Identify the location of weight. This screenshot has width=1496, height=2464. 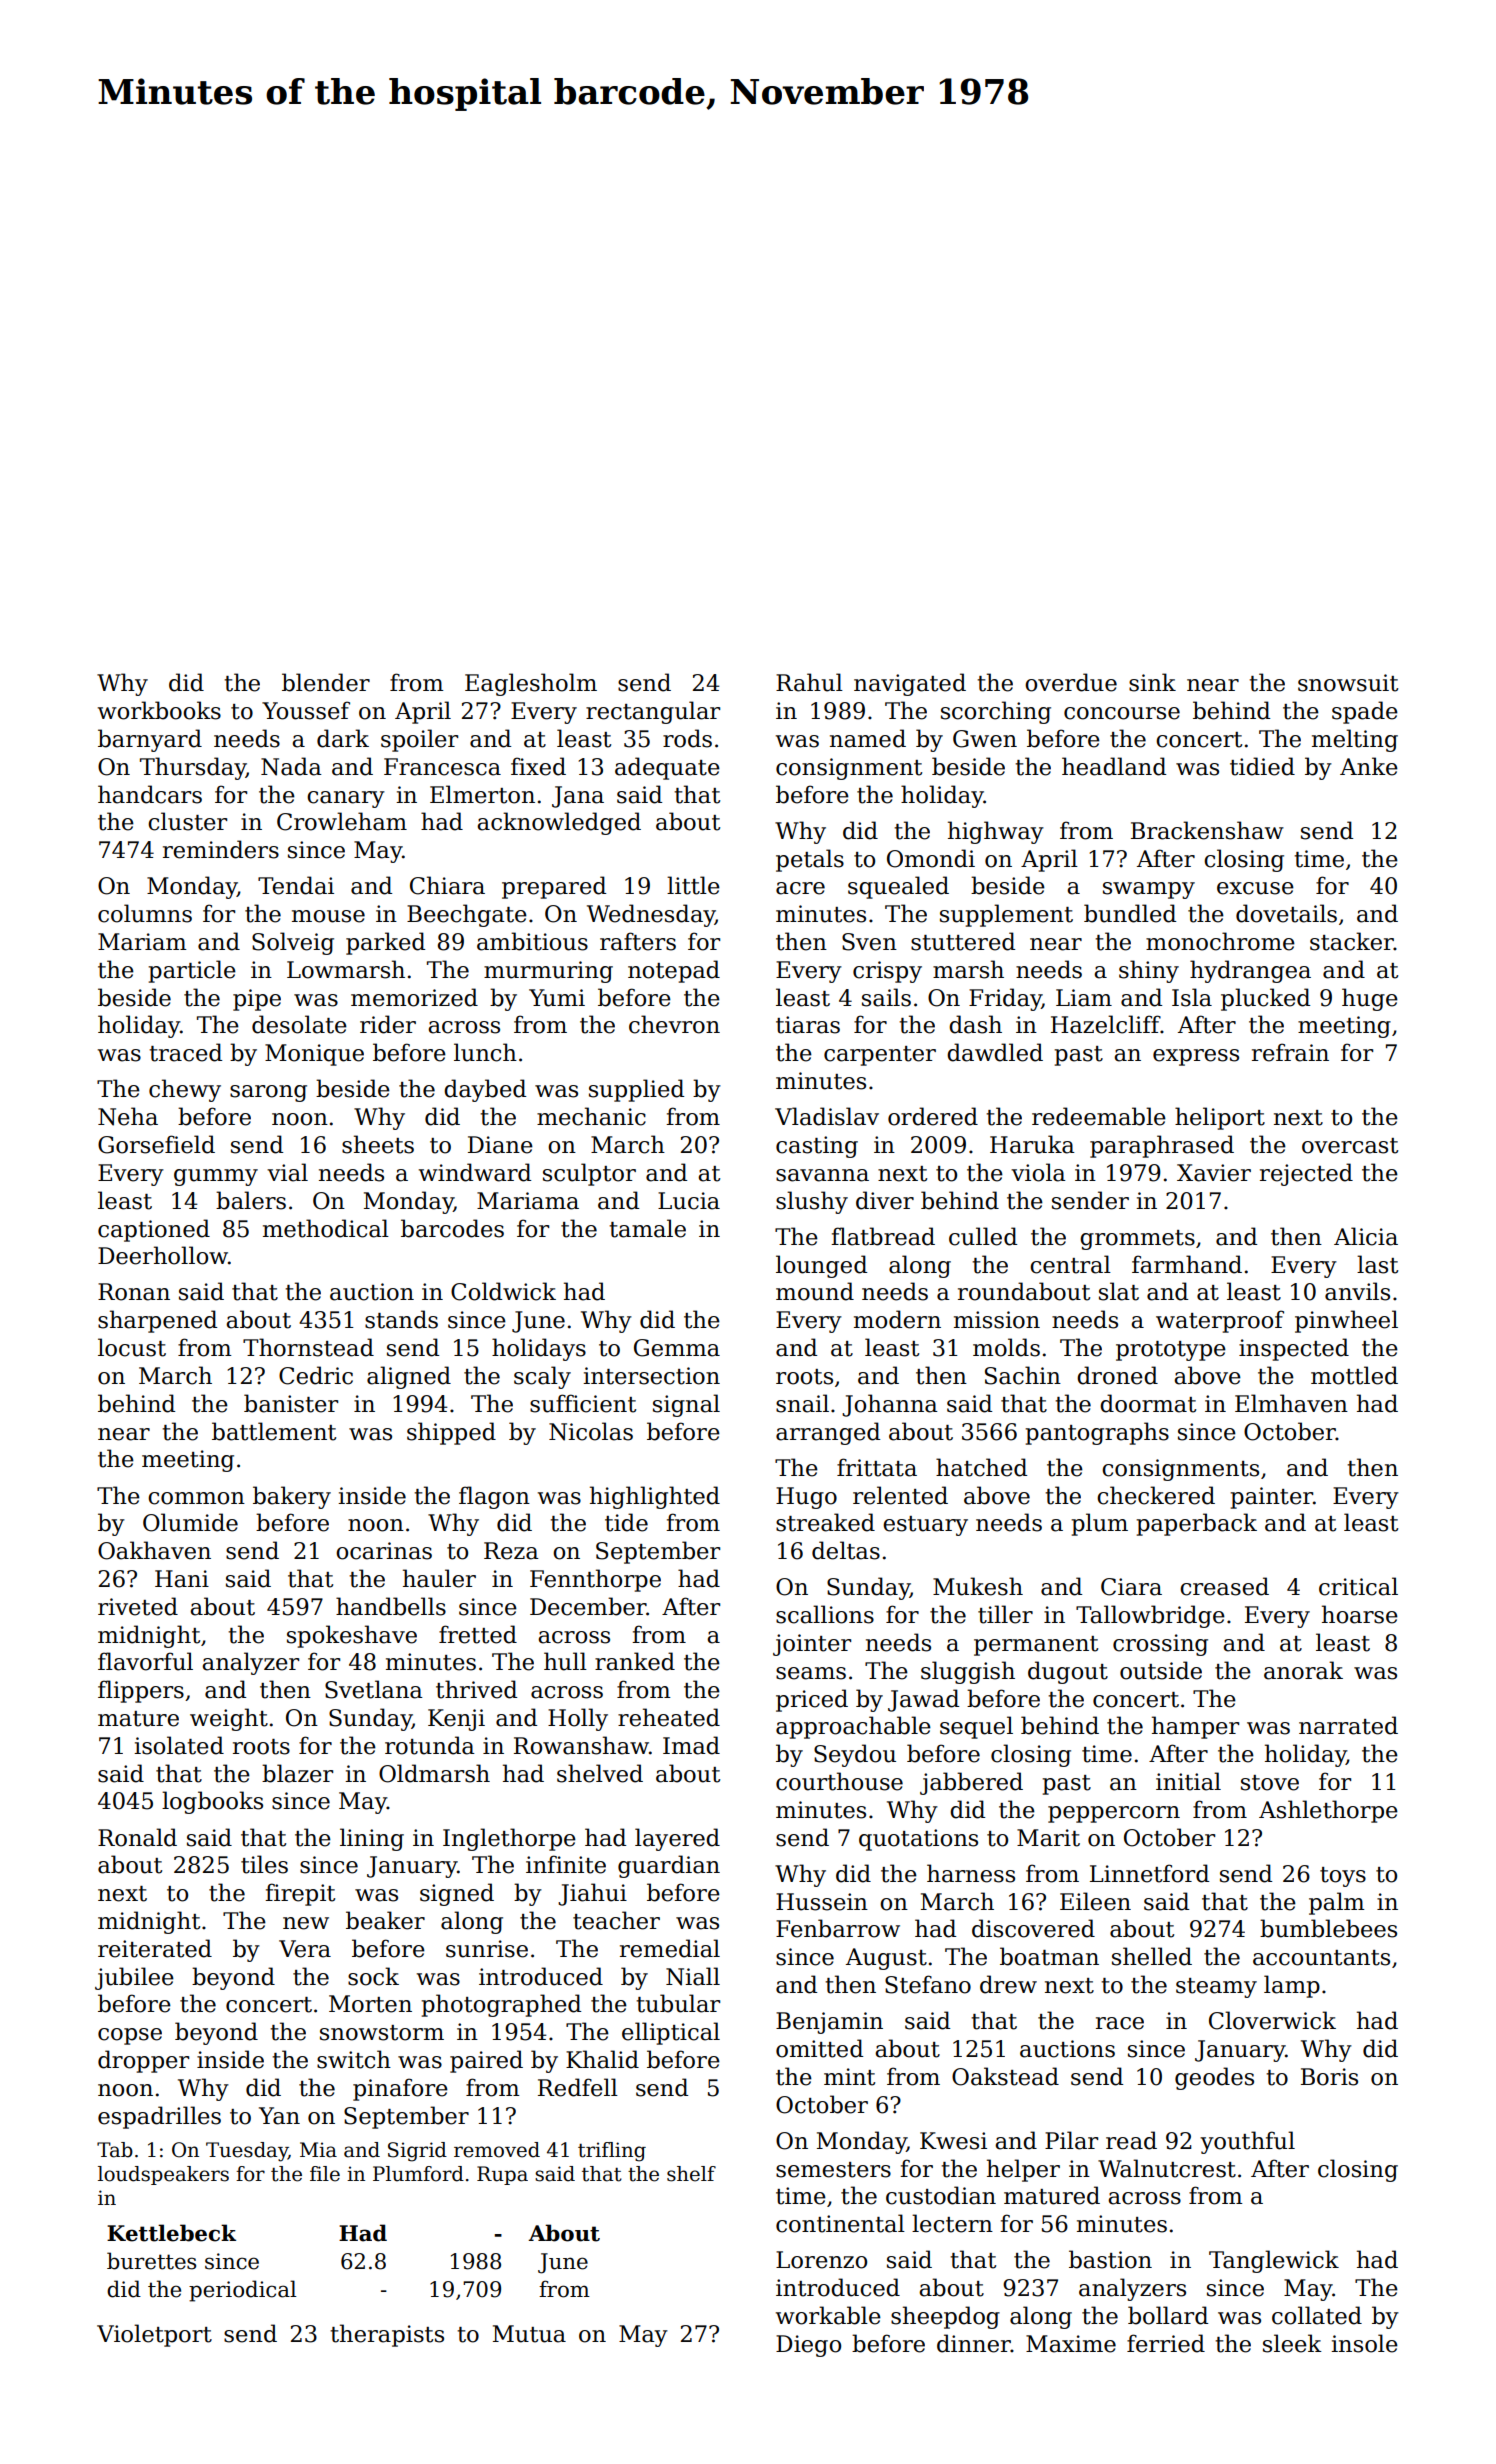
(229, 1719).
